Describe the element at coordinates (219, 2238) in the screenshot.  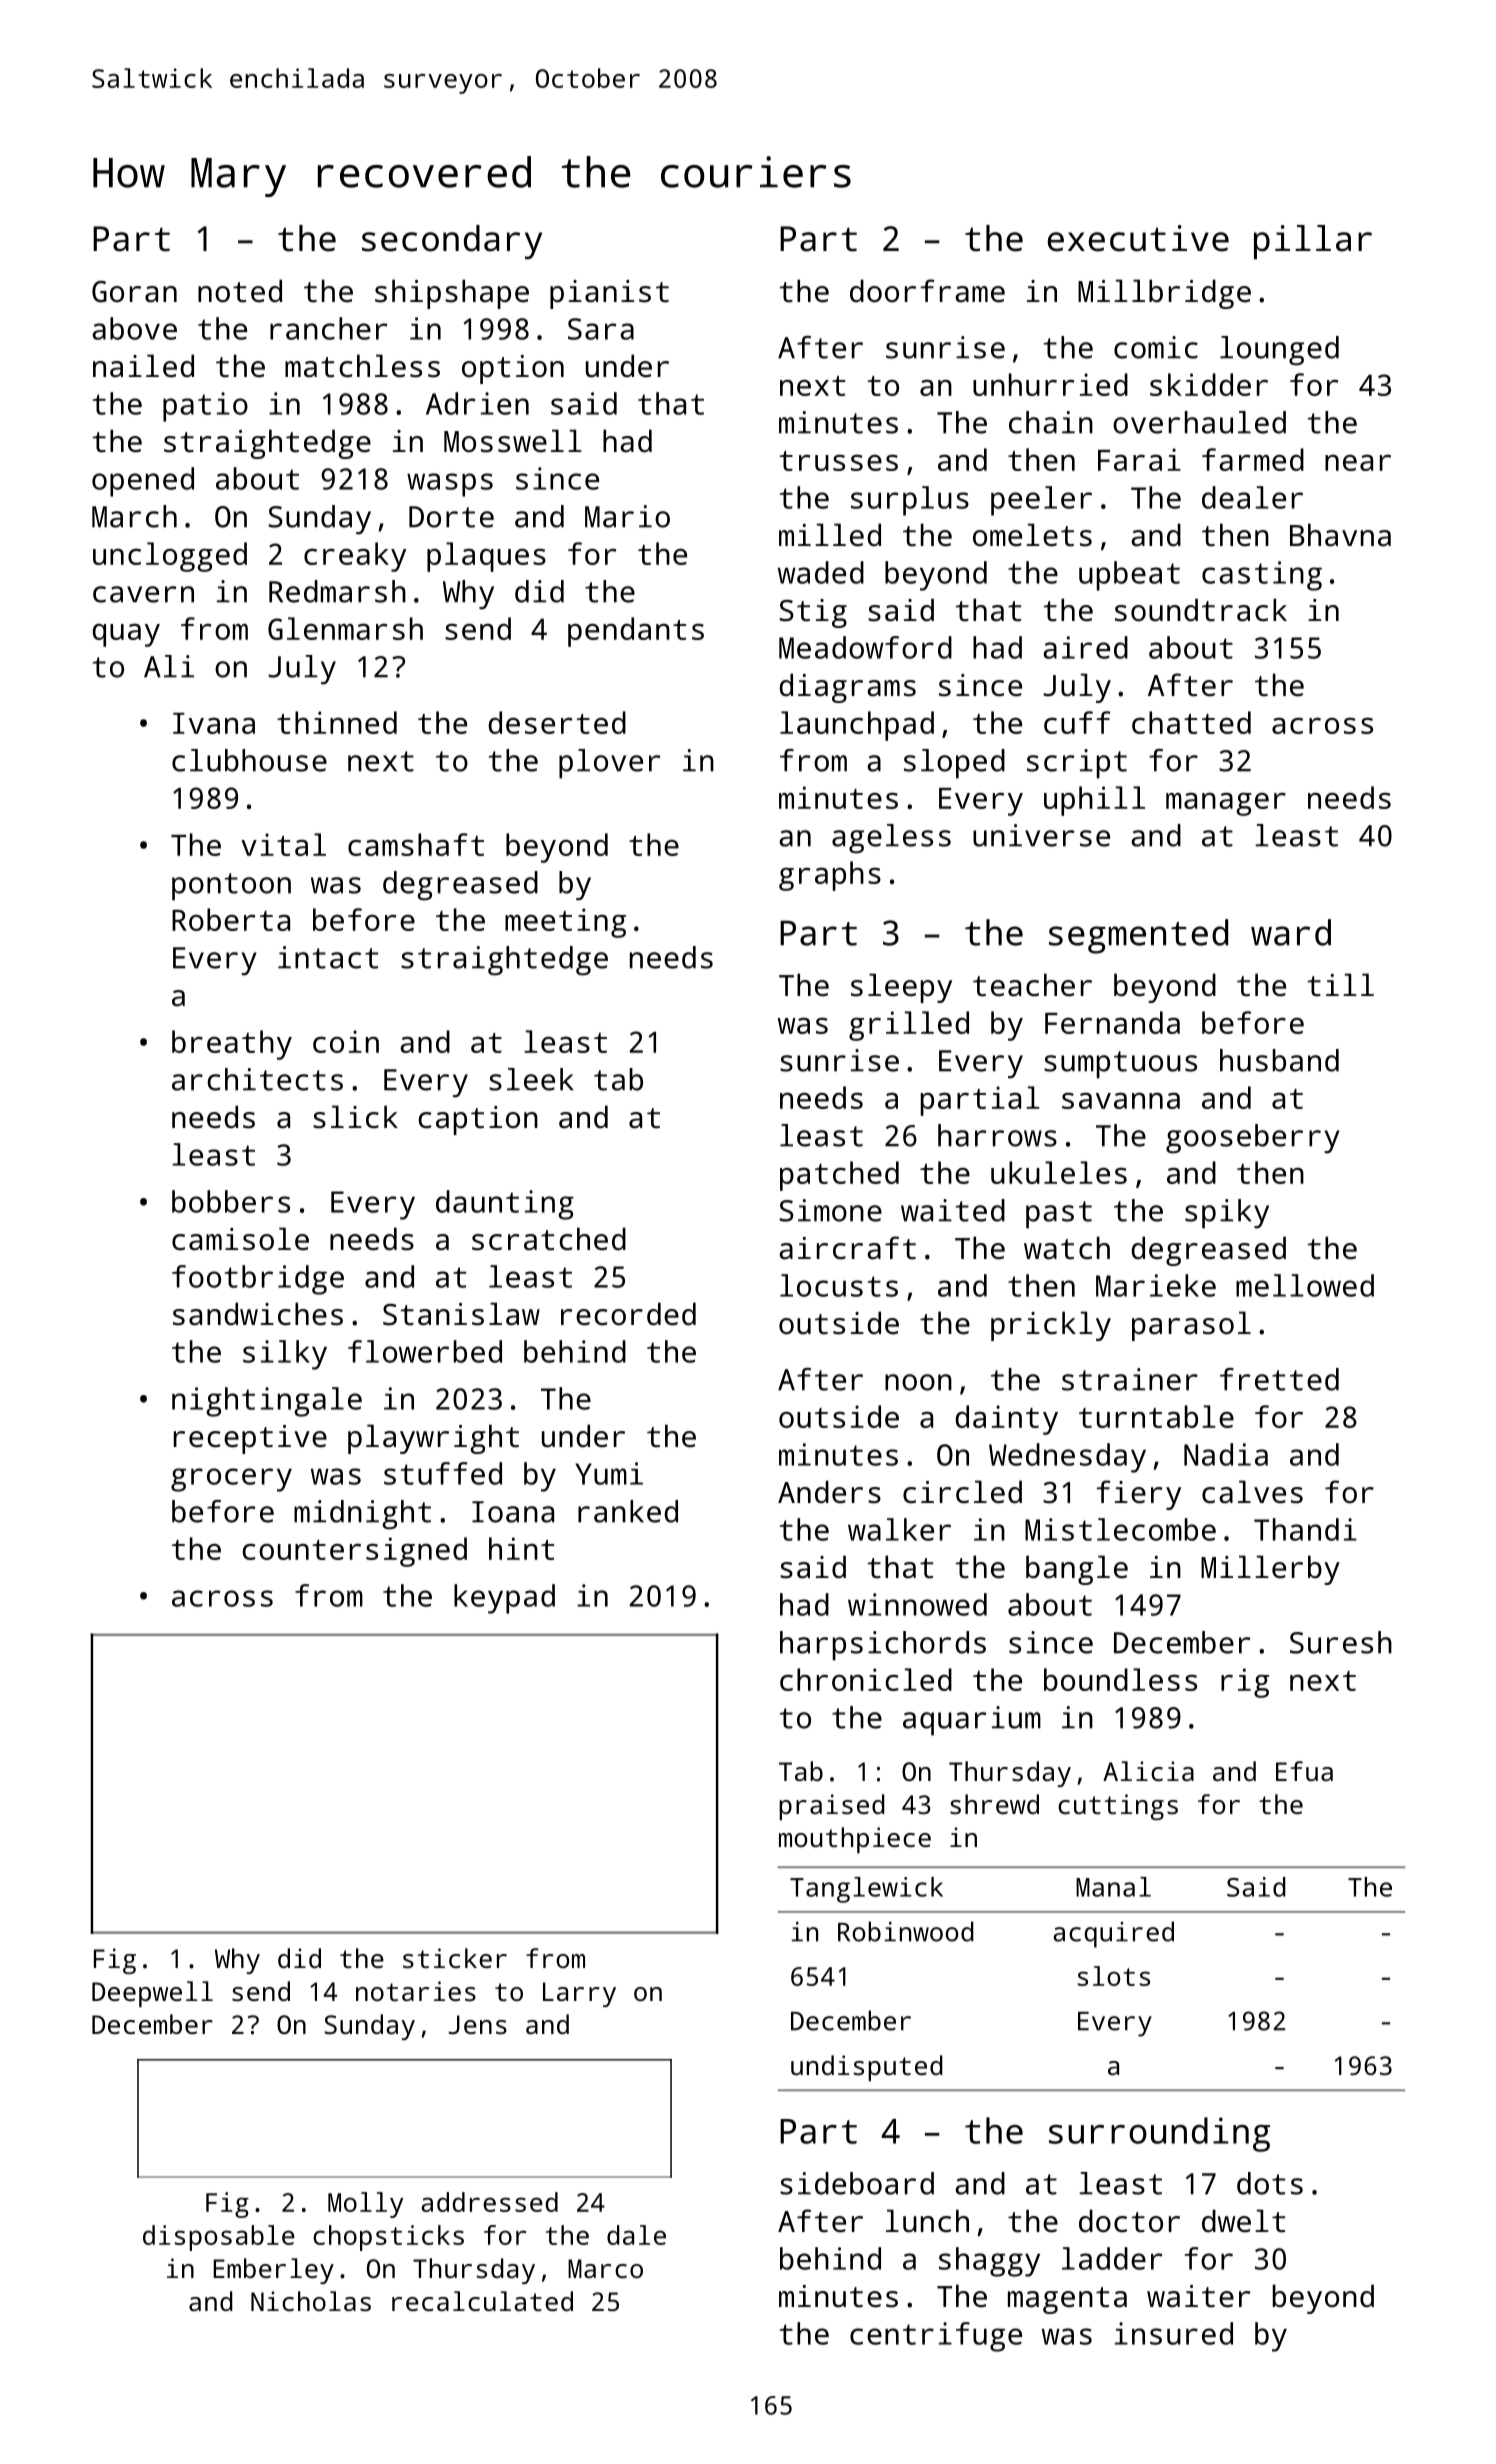
I see `disposable` at that location.
